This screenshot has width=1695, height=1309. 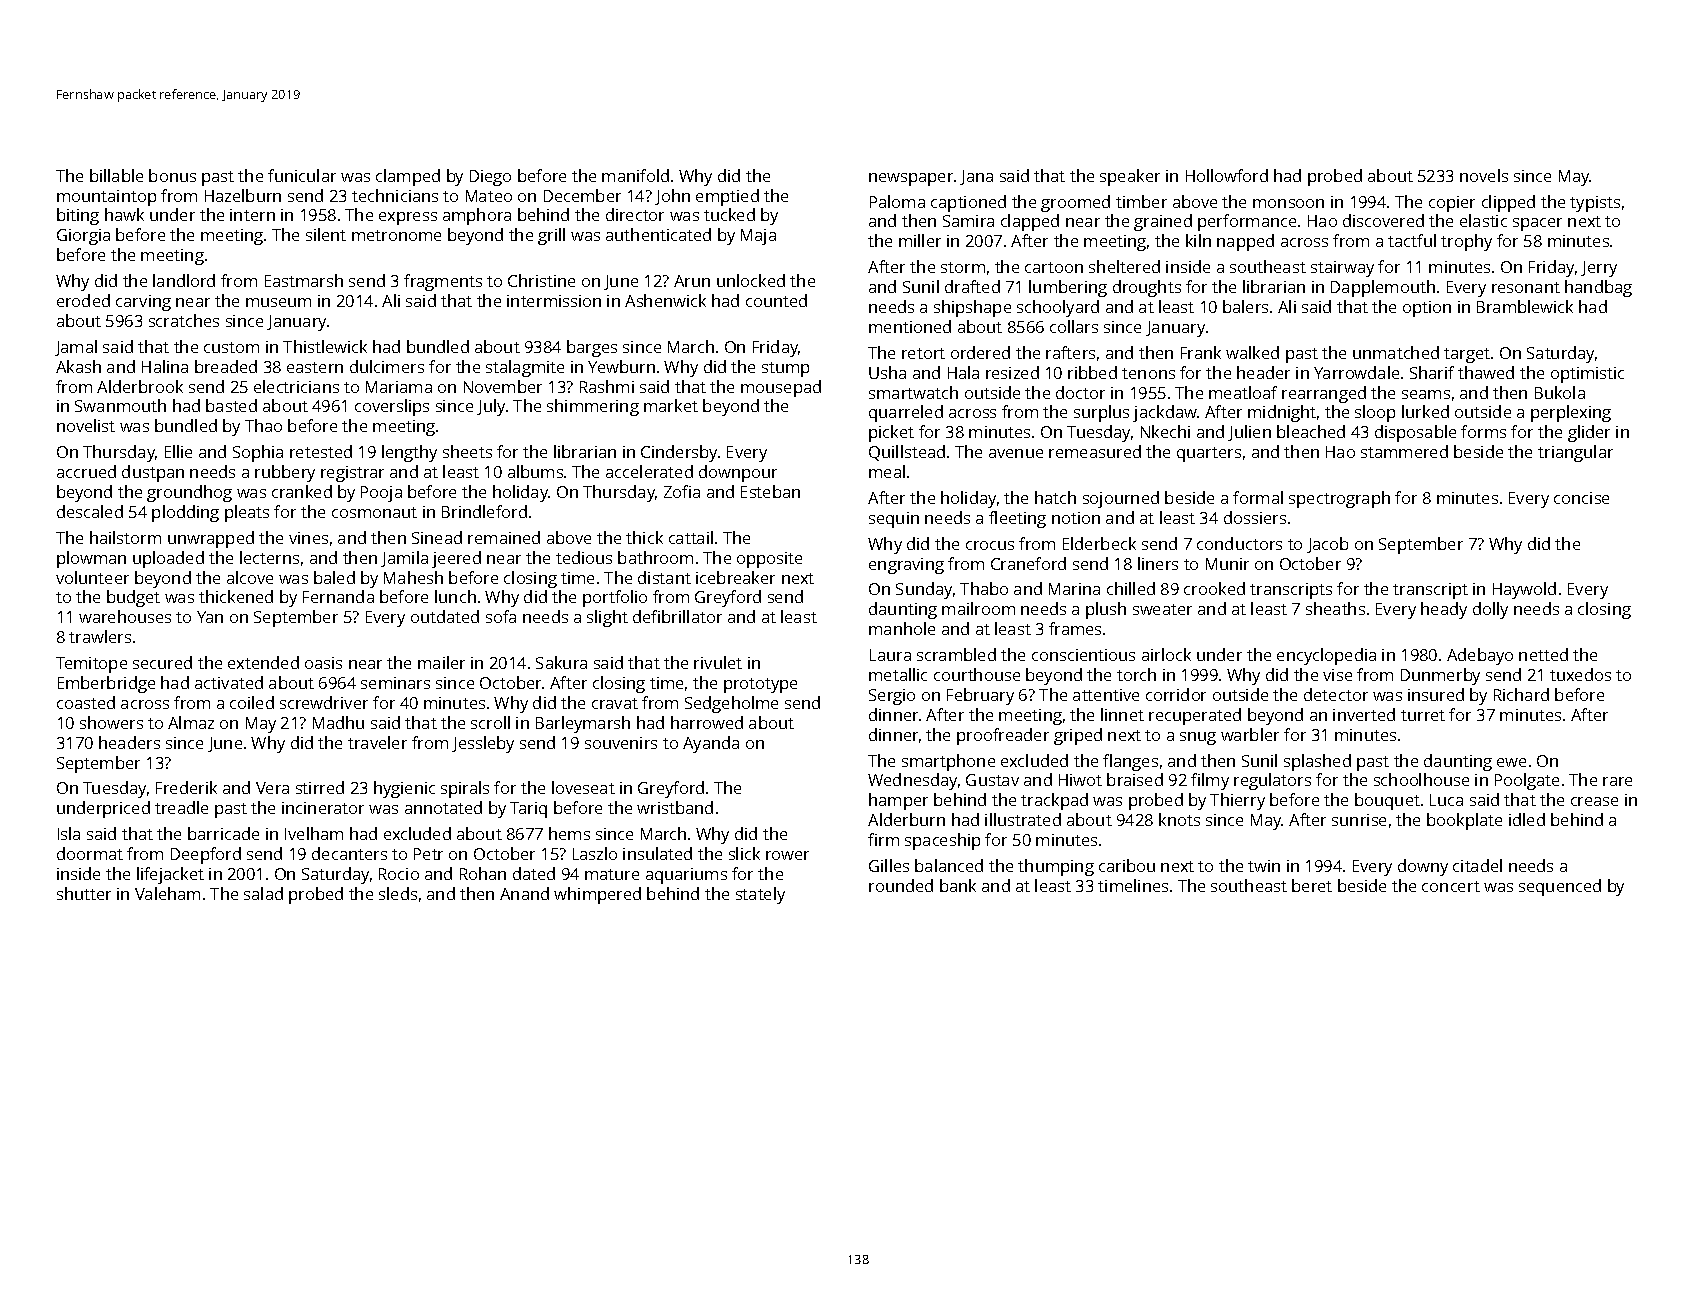 What do you see at coordinates (184, 320) in the screenshot?
I see `scratches` at bounding box center [184, 320].
